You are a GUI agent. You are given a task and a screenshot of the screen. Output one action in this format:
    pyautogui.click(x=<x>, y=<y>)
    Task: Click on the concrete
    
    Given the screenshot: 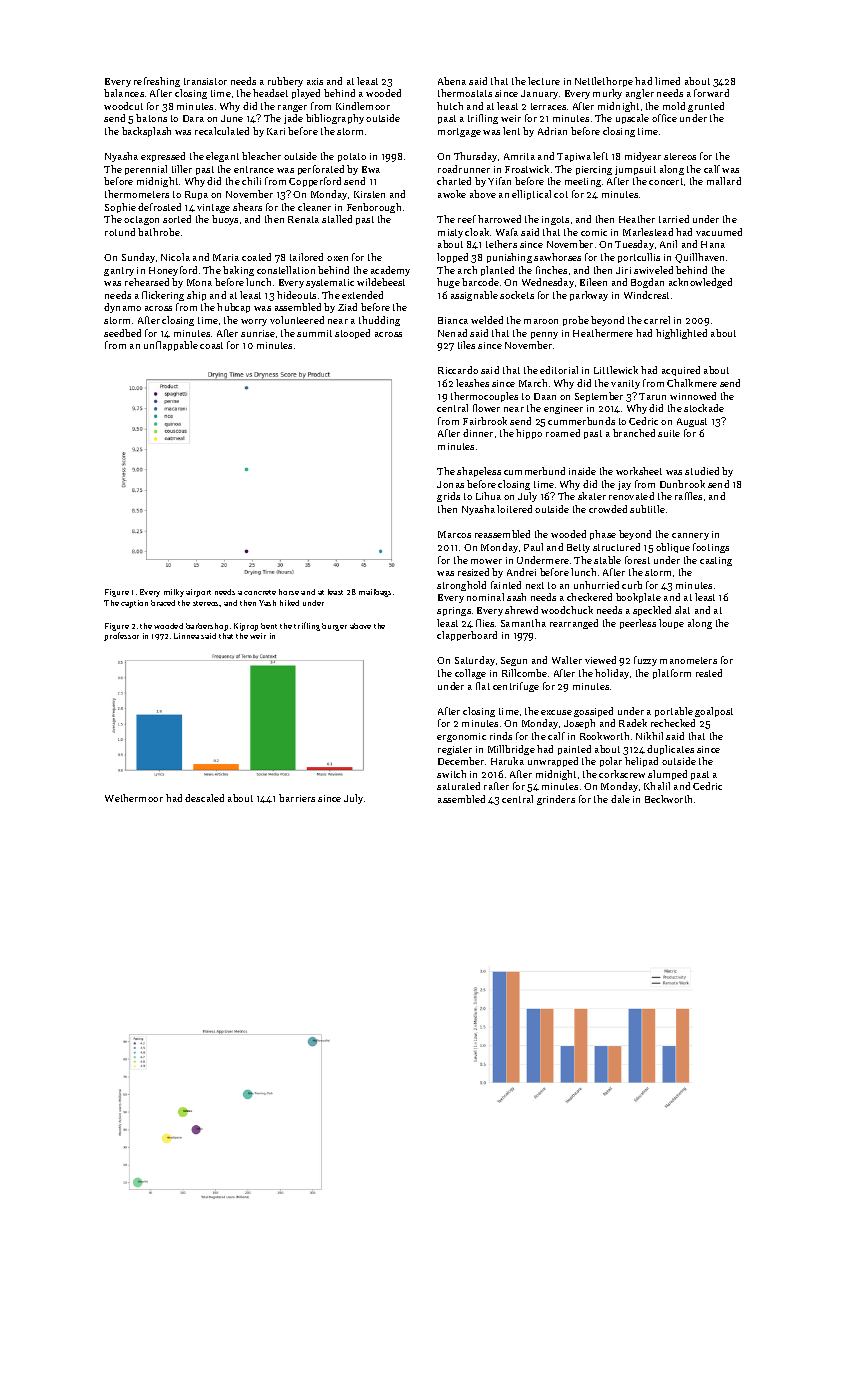 What is the action you would take?
    pyautogui.click(x=260, y=592)
